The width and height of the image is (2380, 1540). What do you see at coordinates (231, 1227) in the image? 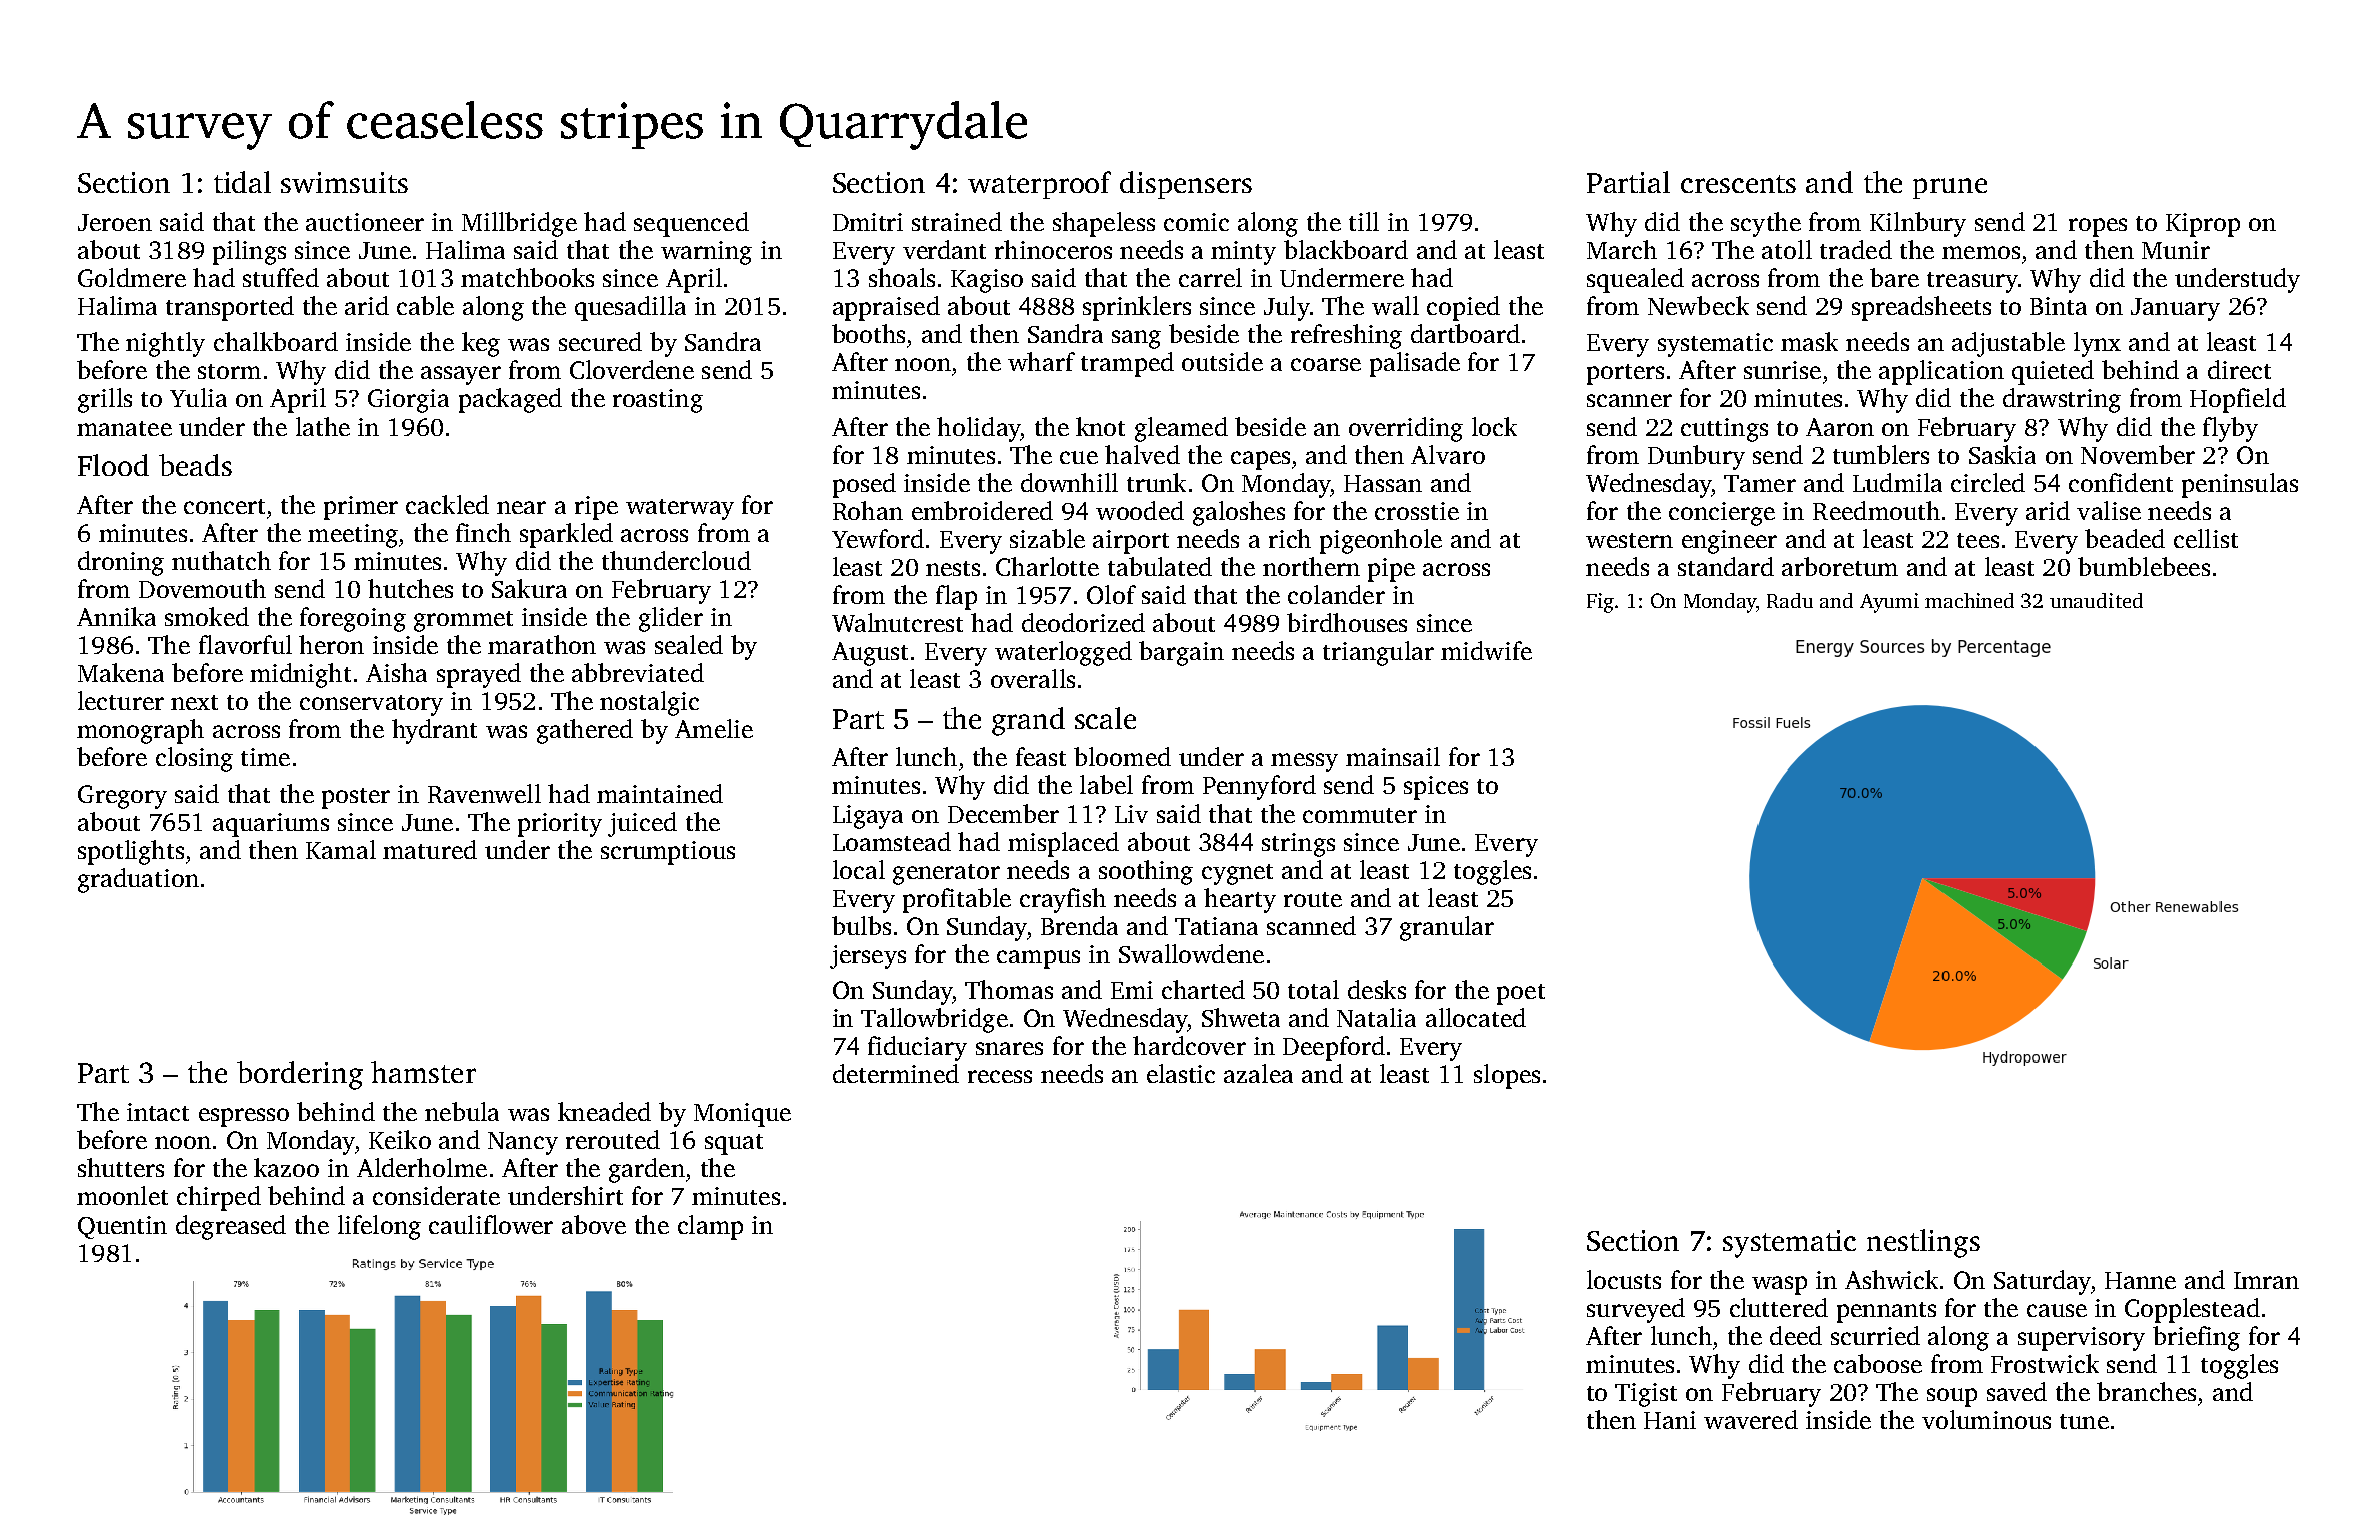
I see `degreased` at bounding box center [231, 1227].
